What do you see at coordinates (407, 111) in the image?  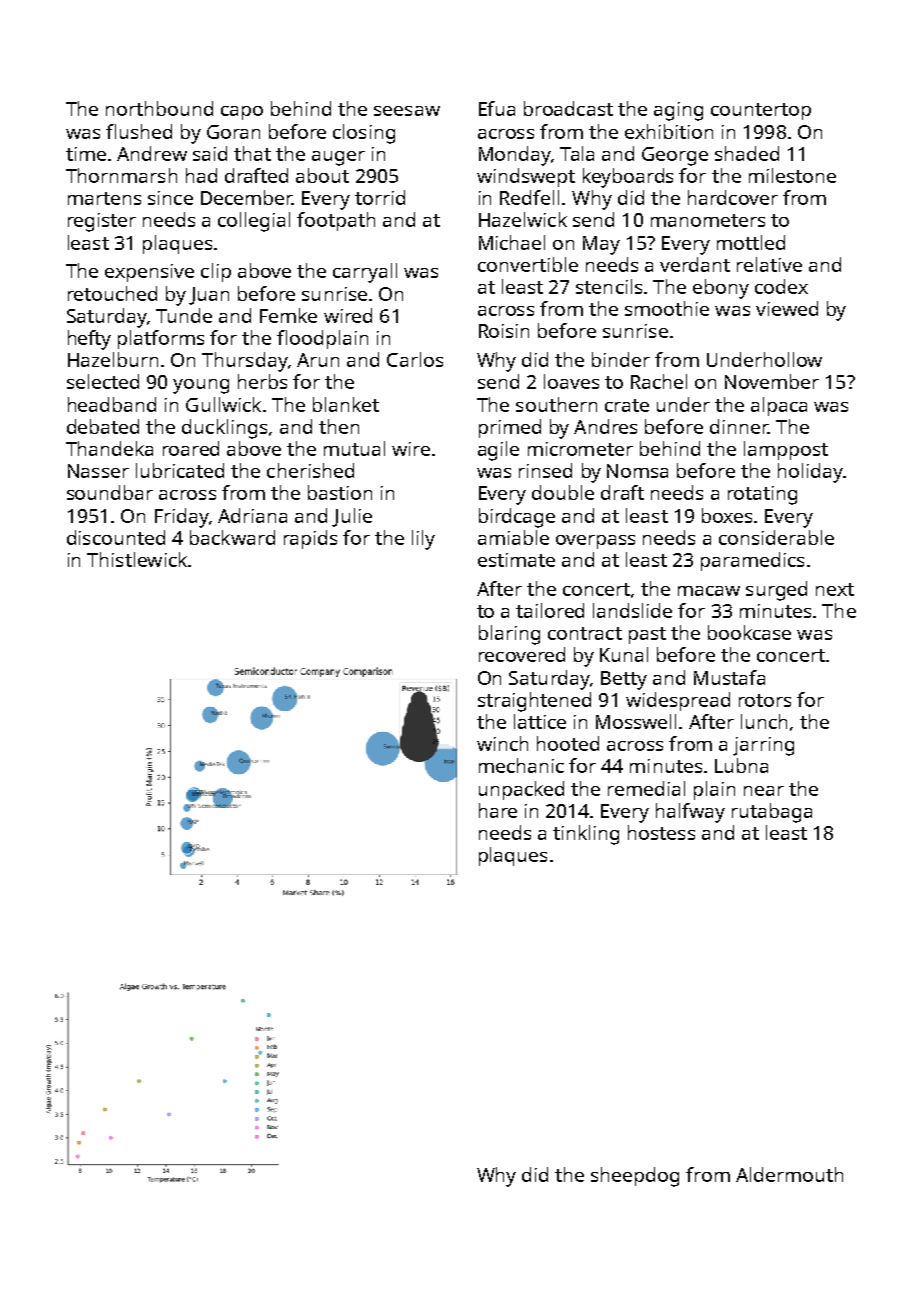 I see `seesaw` at bounding box center [407, 111].
